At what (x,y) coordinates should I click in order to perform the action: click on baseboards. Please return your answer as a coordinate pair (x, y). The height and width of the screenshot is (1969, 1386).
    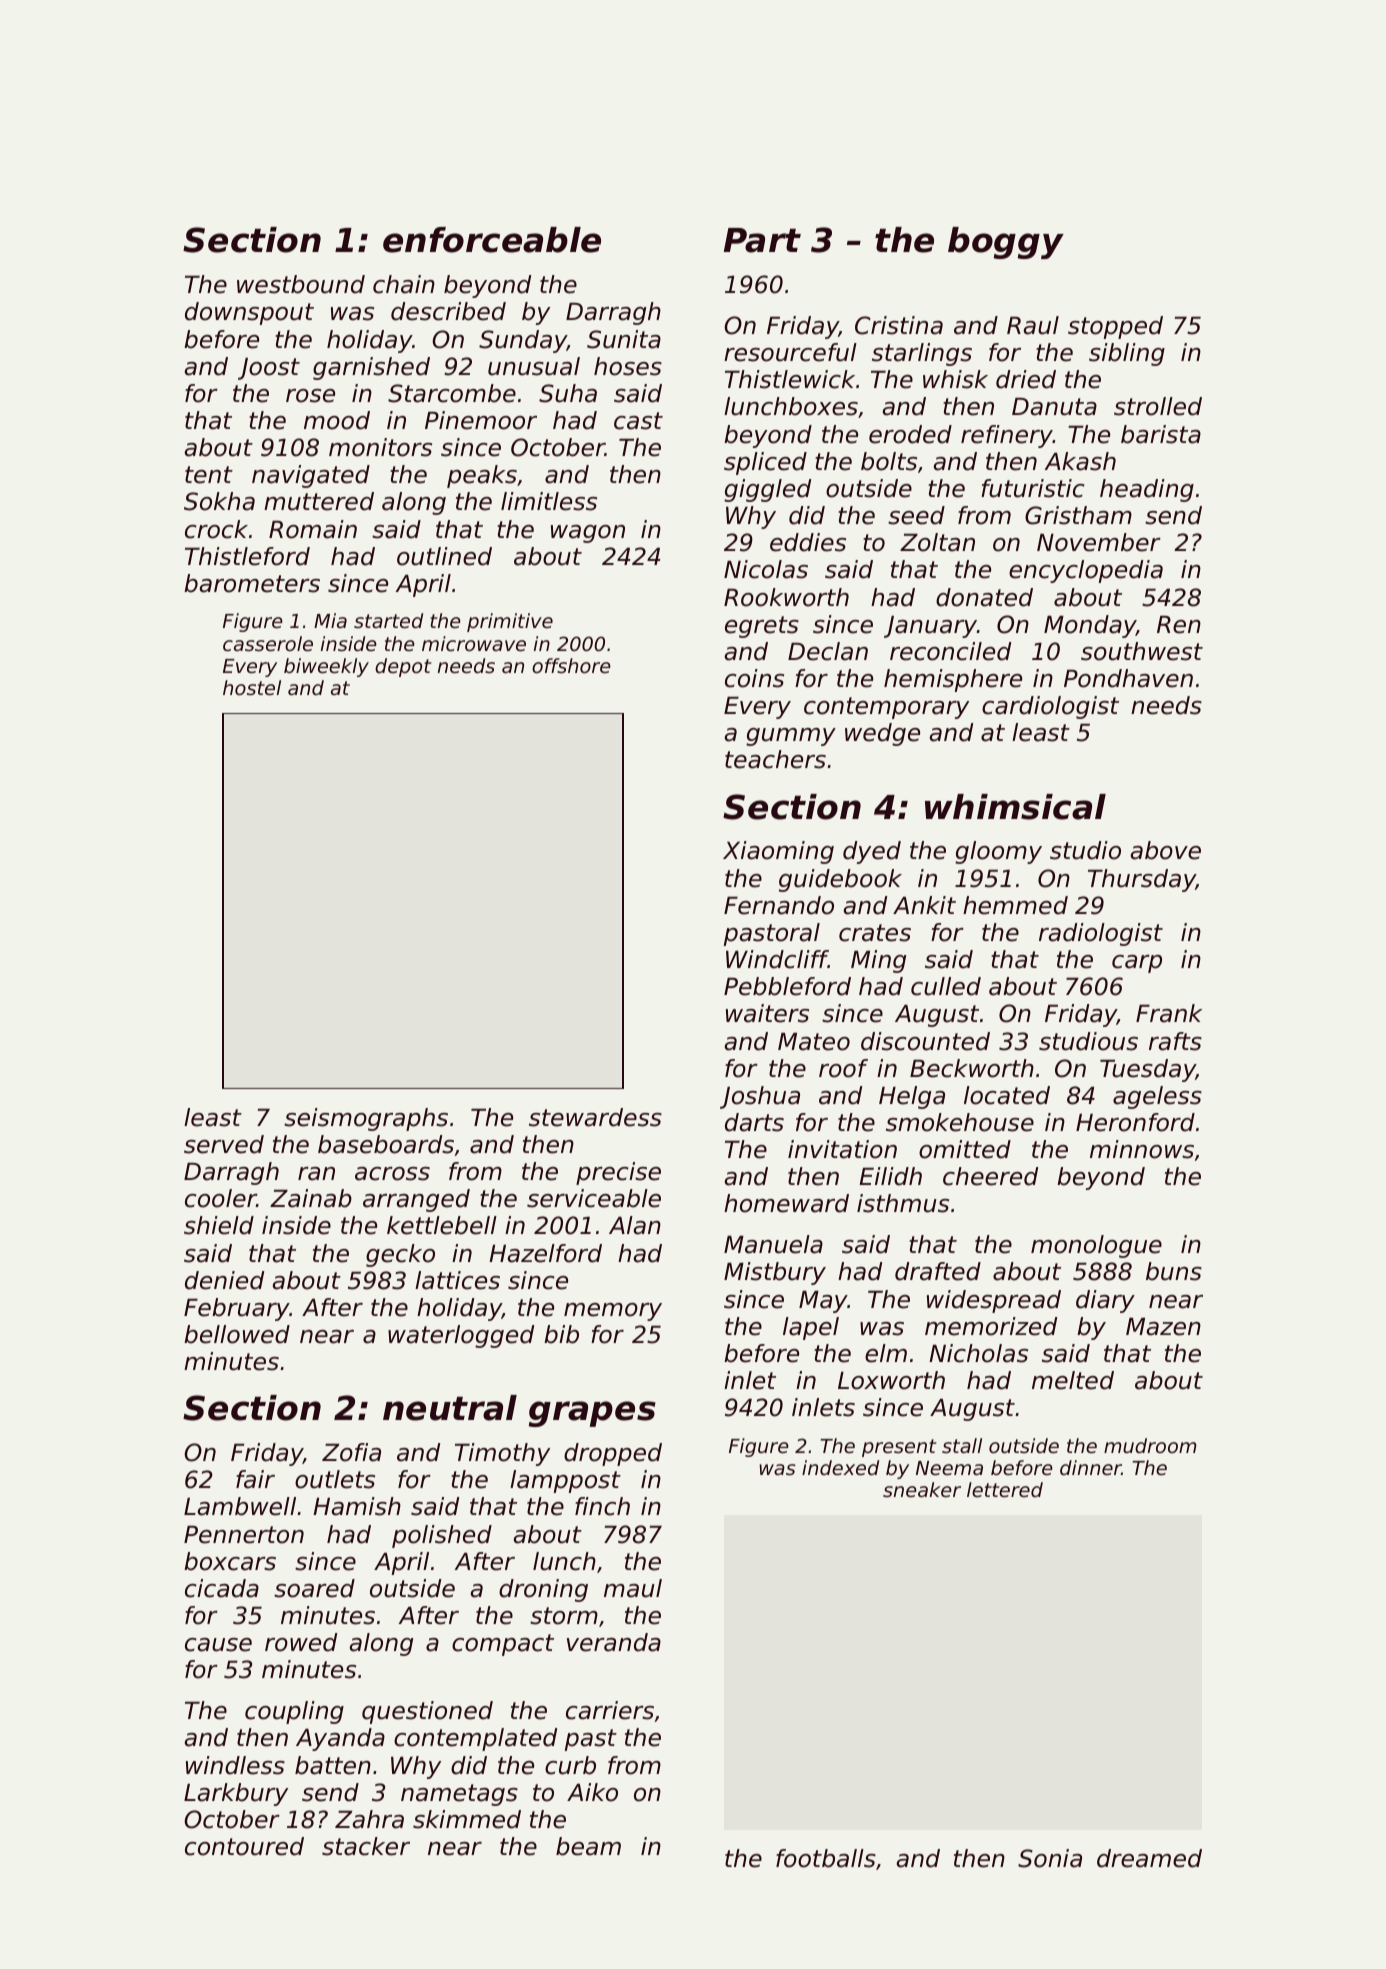
    Looking at the image, I should click on (386, 1144).
